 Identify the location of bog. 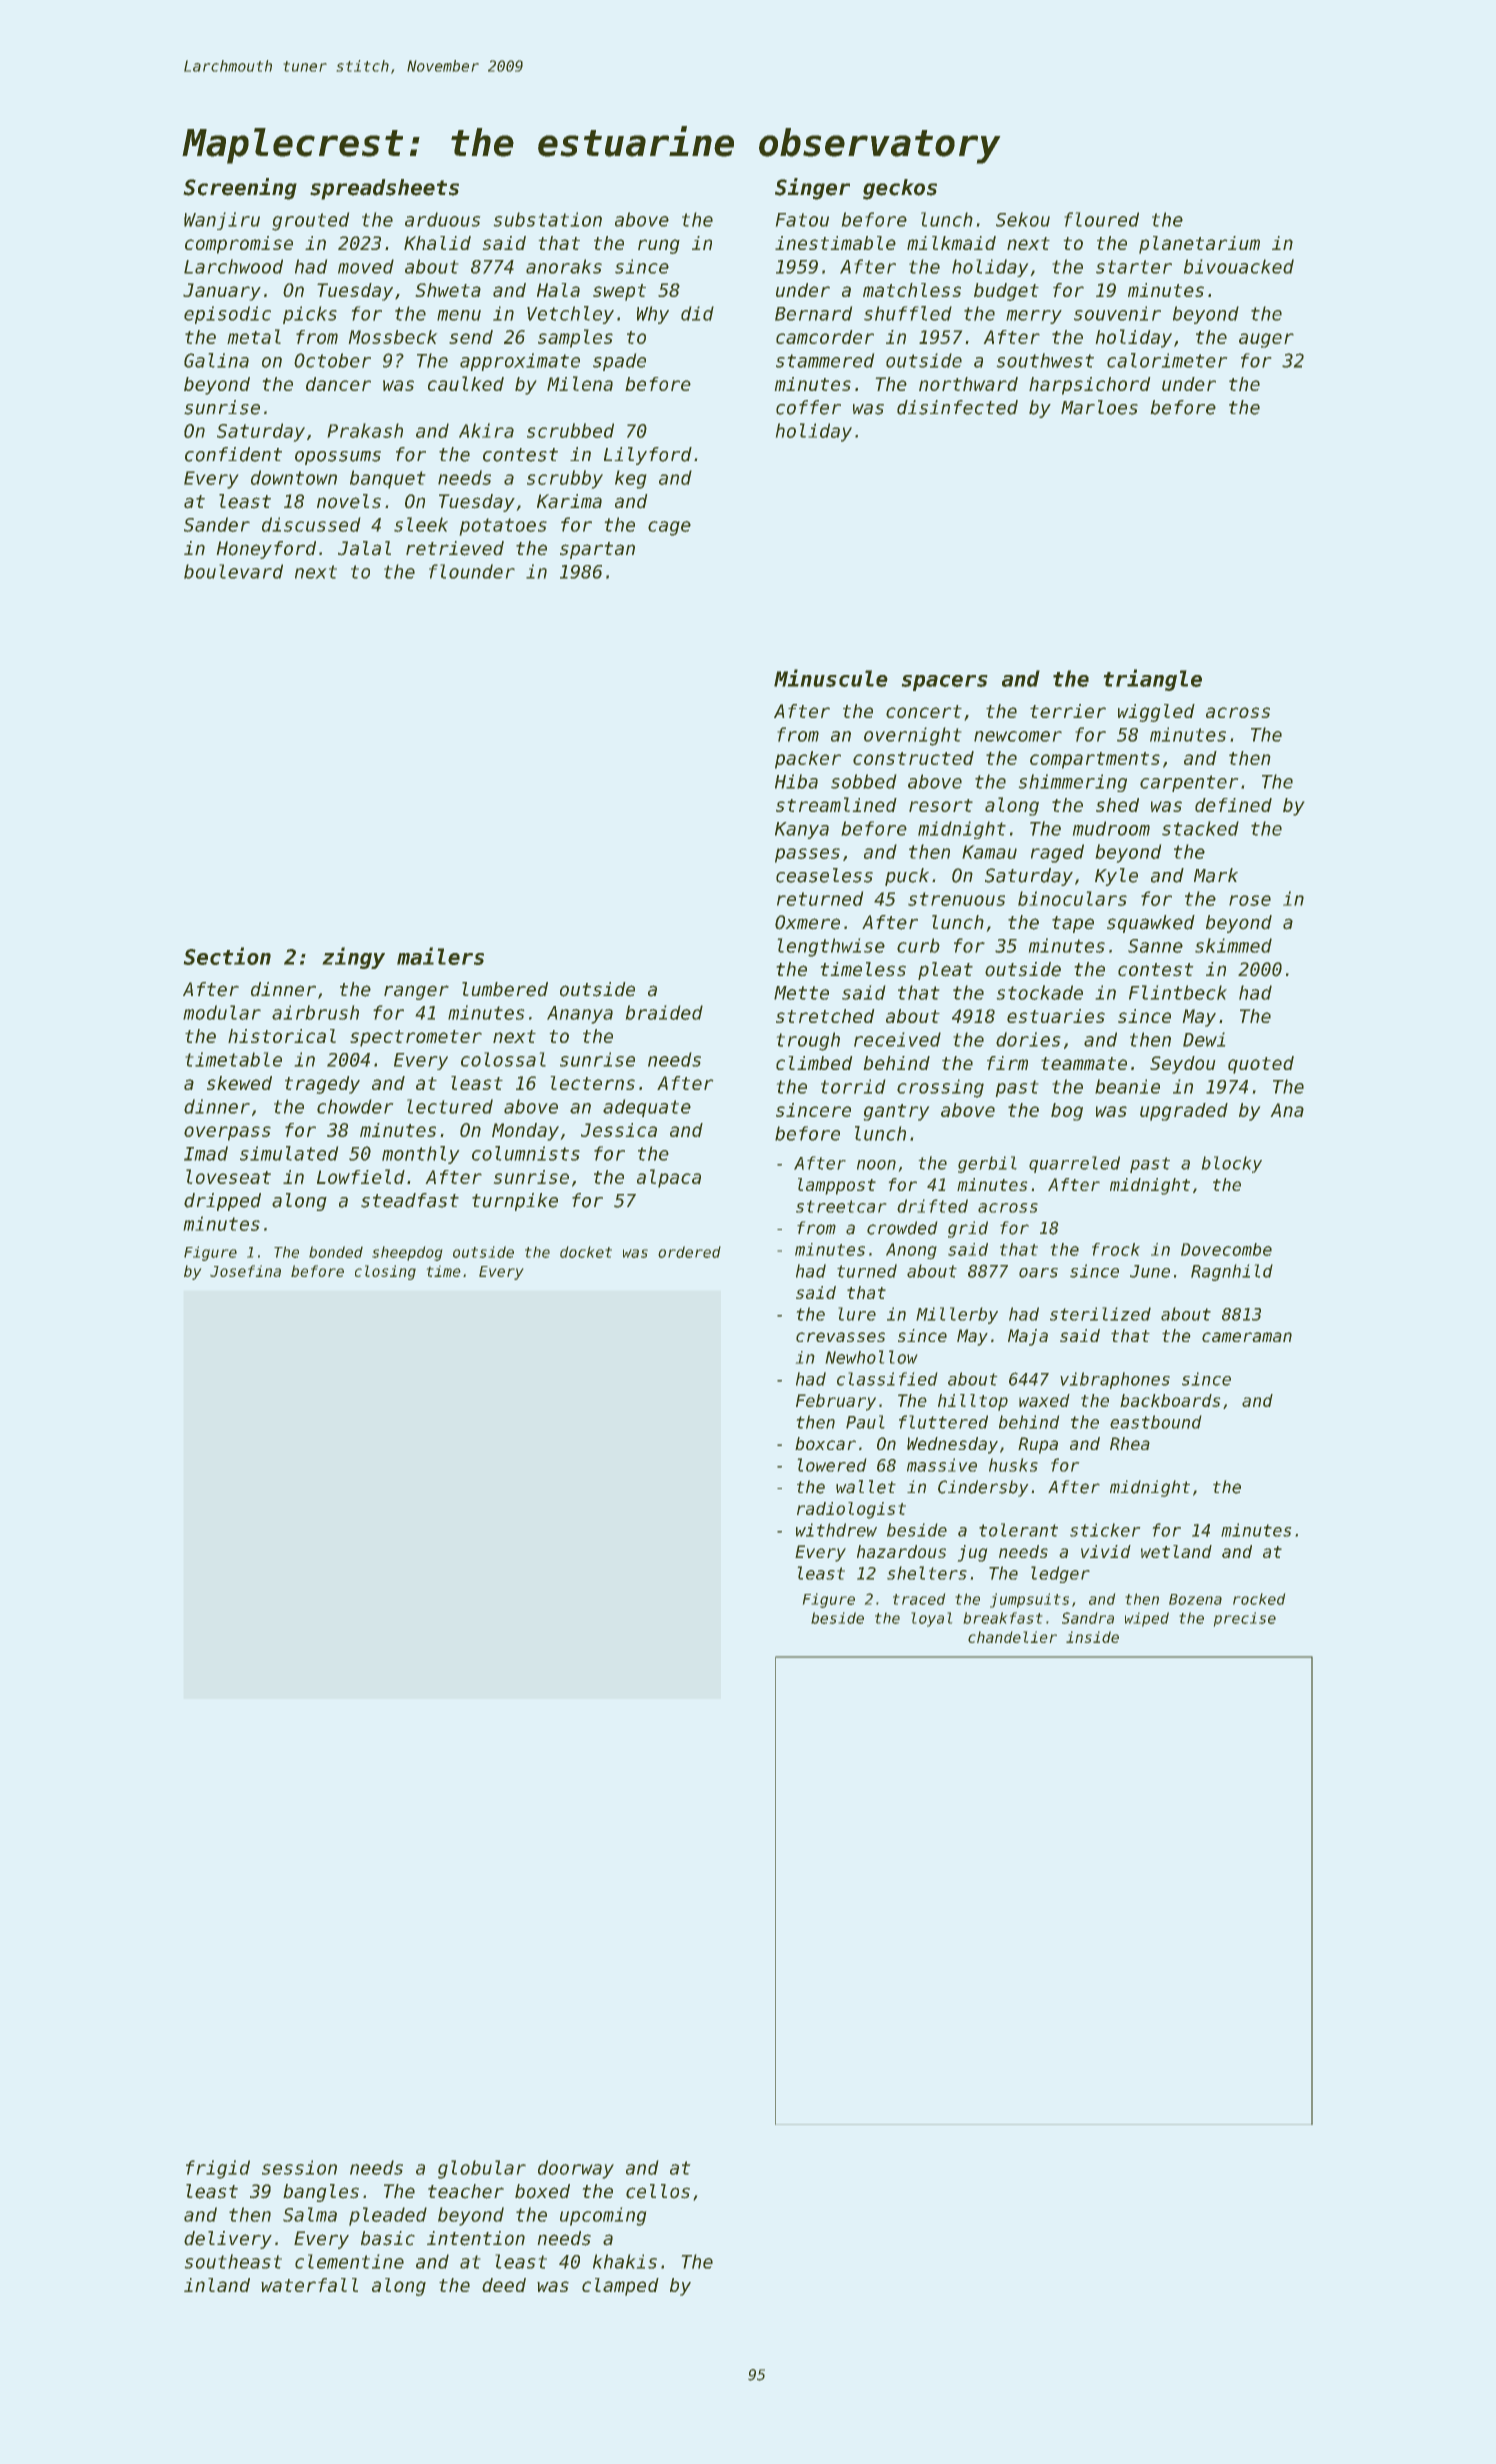
(1067, 1112).
